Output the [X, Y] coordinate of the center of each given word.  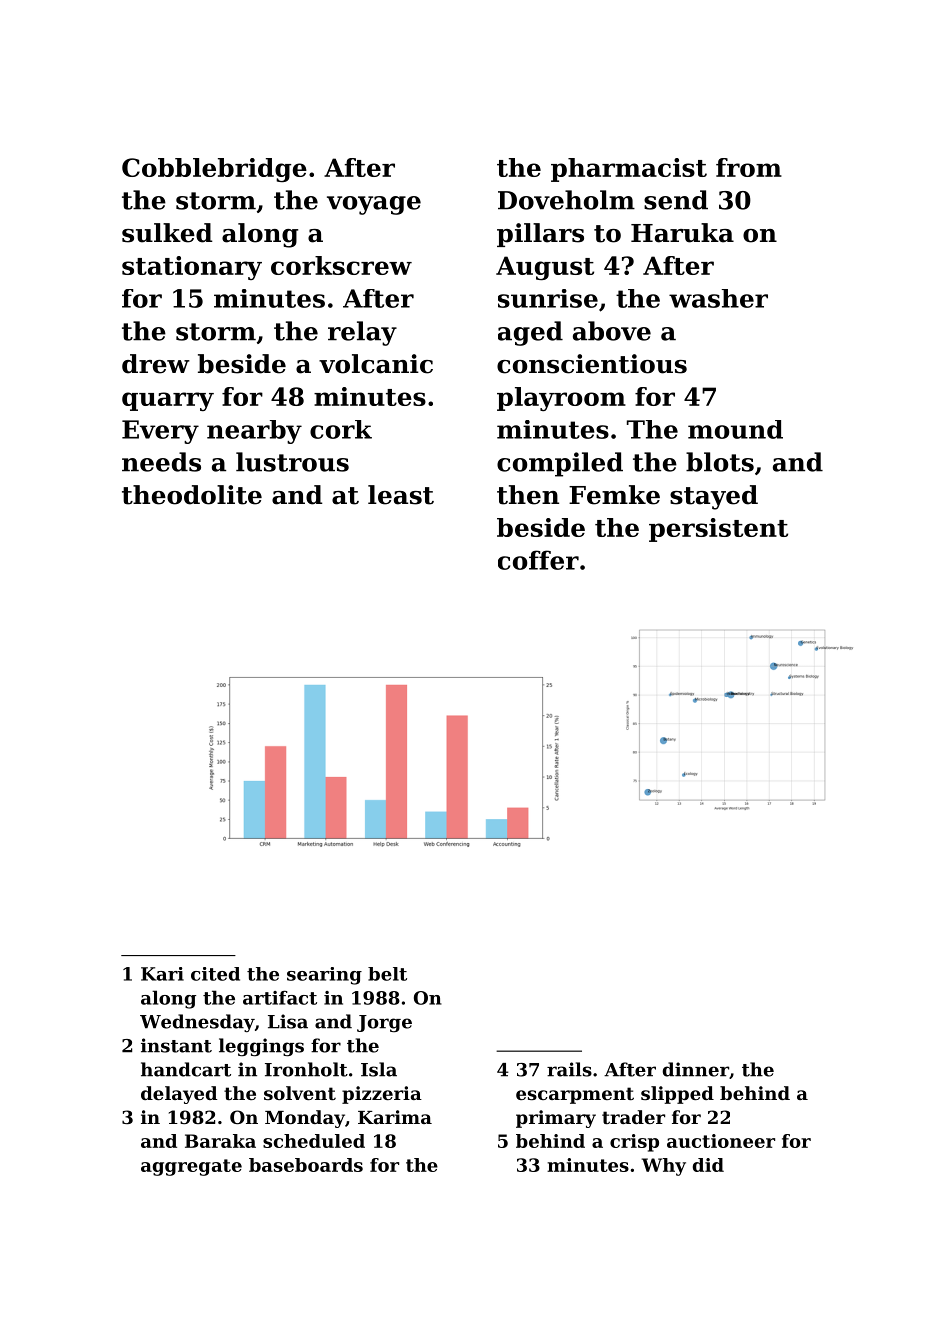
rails [569, 1069]
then [528, 495]
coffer [538, 560]
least [401, 495]
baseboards [306, 1165]
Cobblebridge [214, 170]
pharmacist [629, 170]
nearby [254, 432]
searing [324, 976]
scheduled [314, 1141]
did [708, 1165]
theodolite [192, 495]
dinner [695, 1069]
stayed [714, 497]
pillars [540, 235]
